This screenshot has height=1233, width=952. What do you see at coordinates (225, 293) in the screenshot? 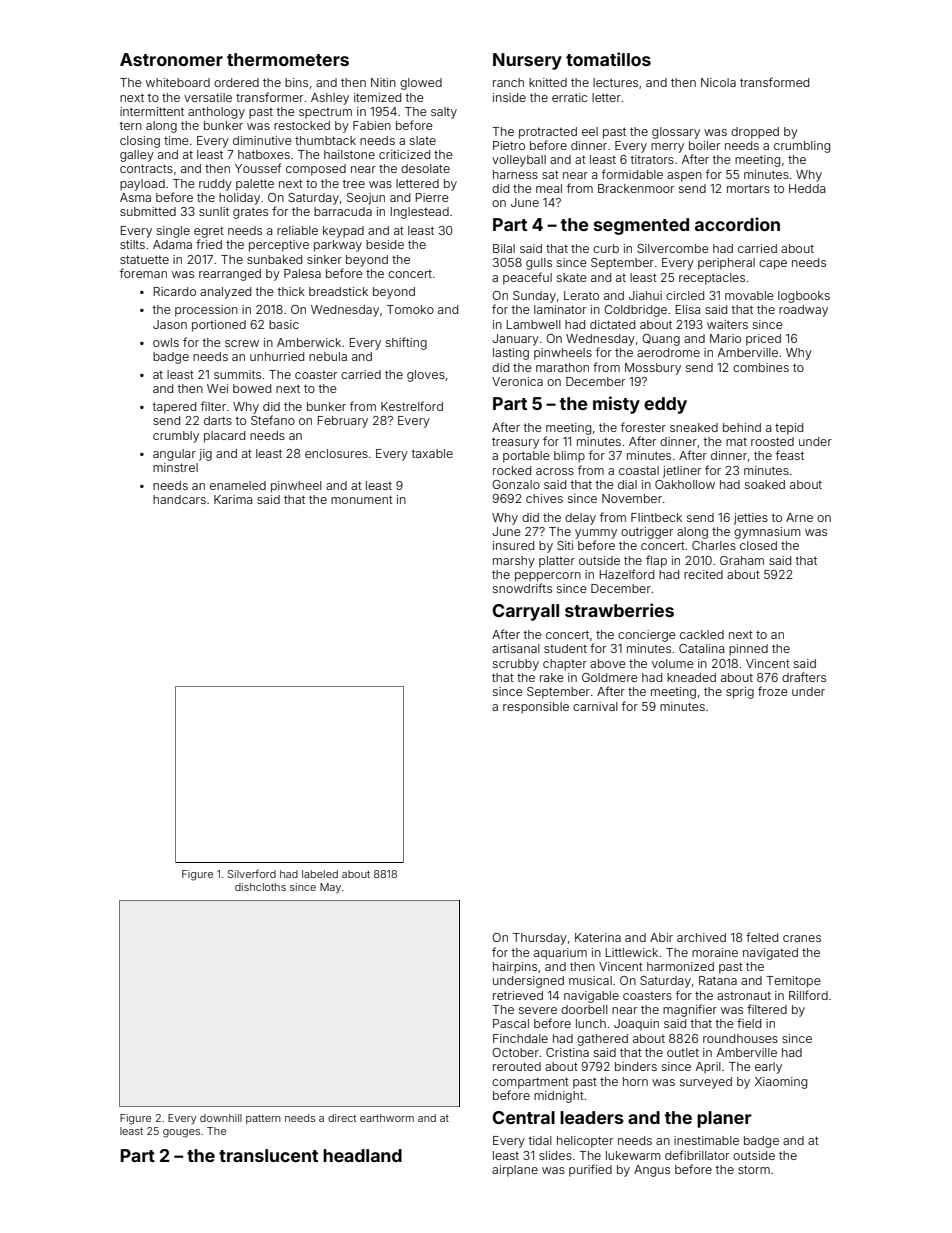
I see `analyzed` at bounding box center [225, 293].
